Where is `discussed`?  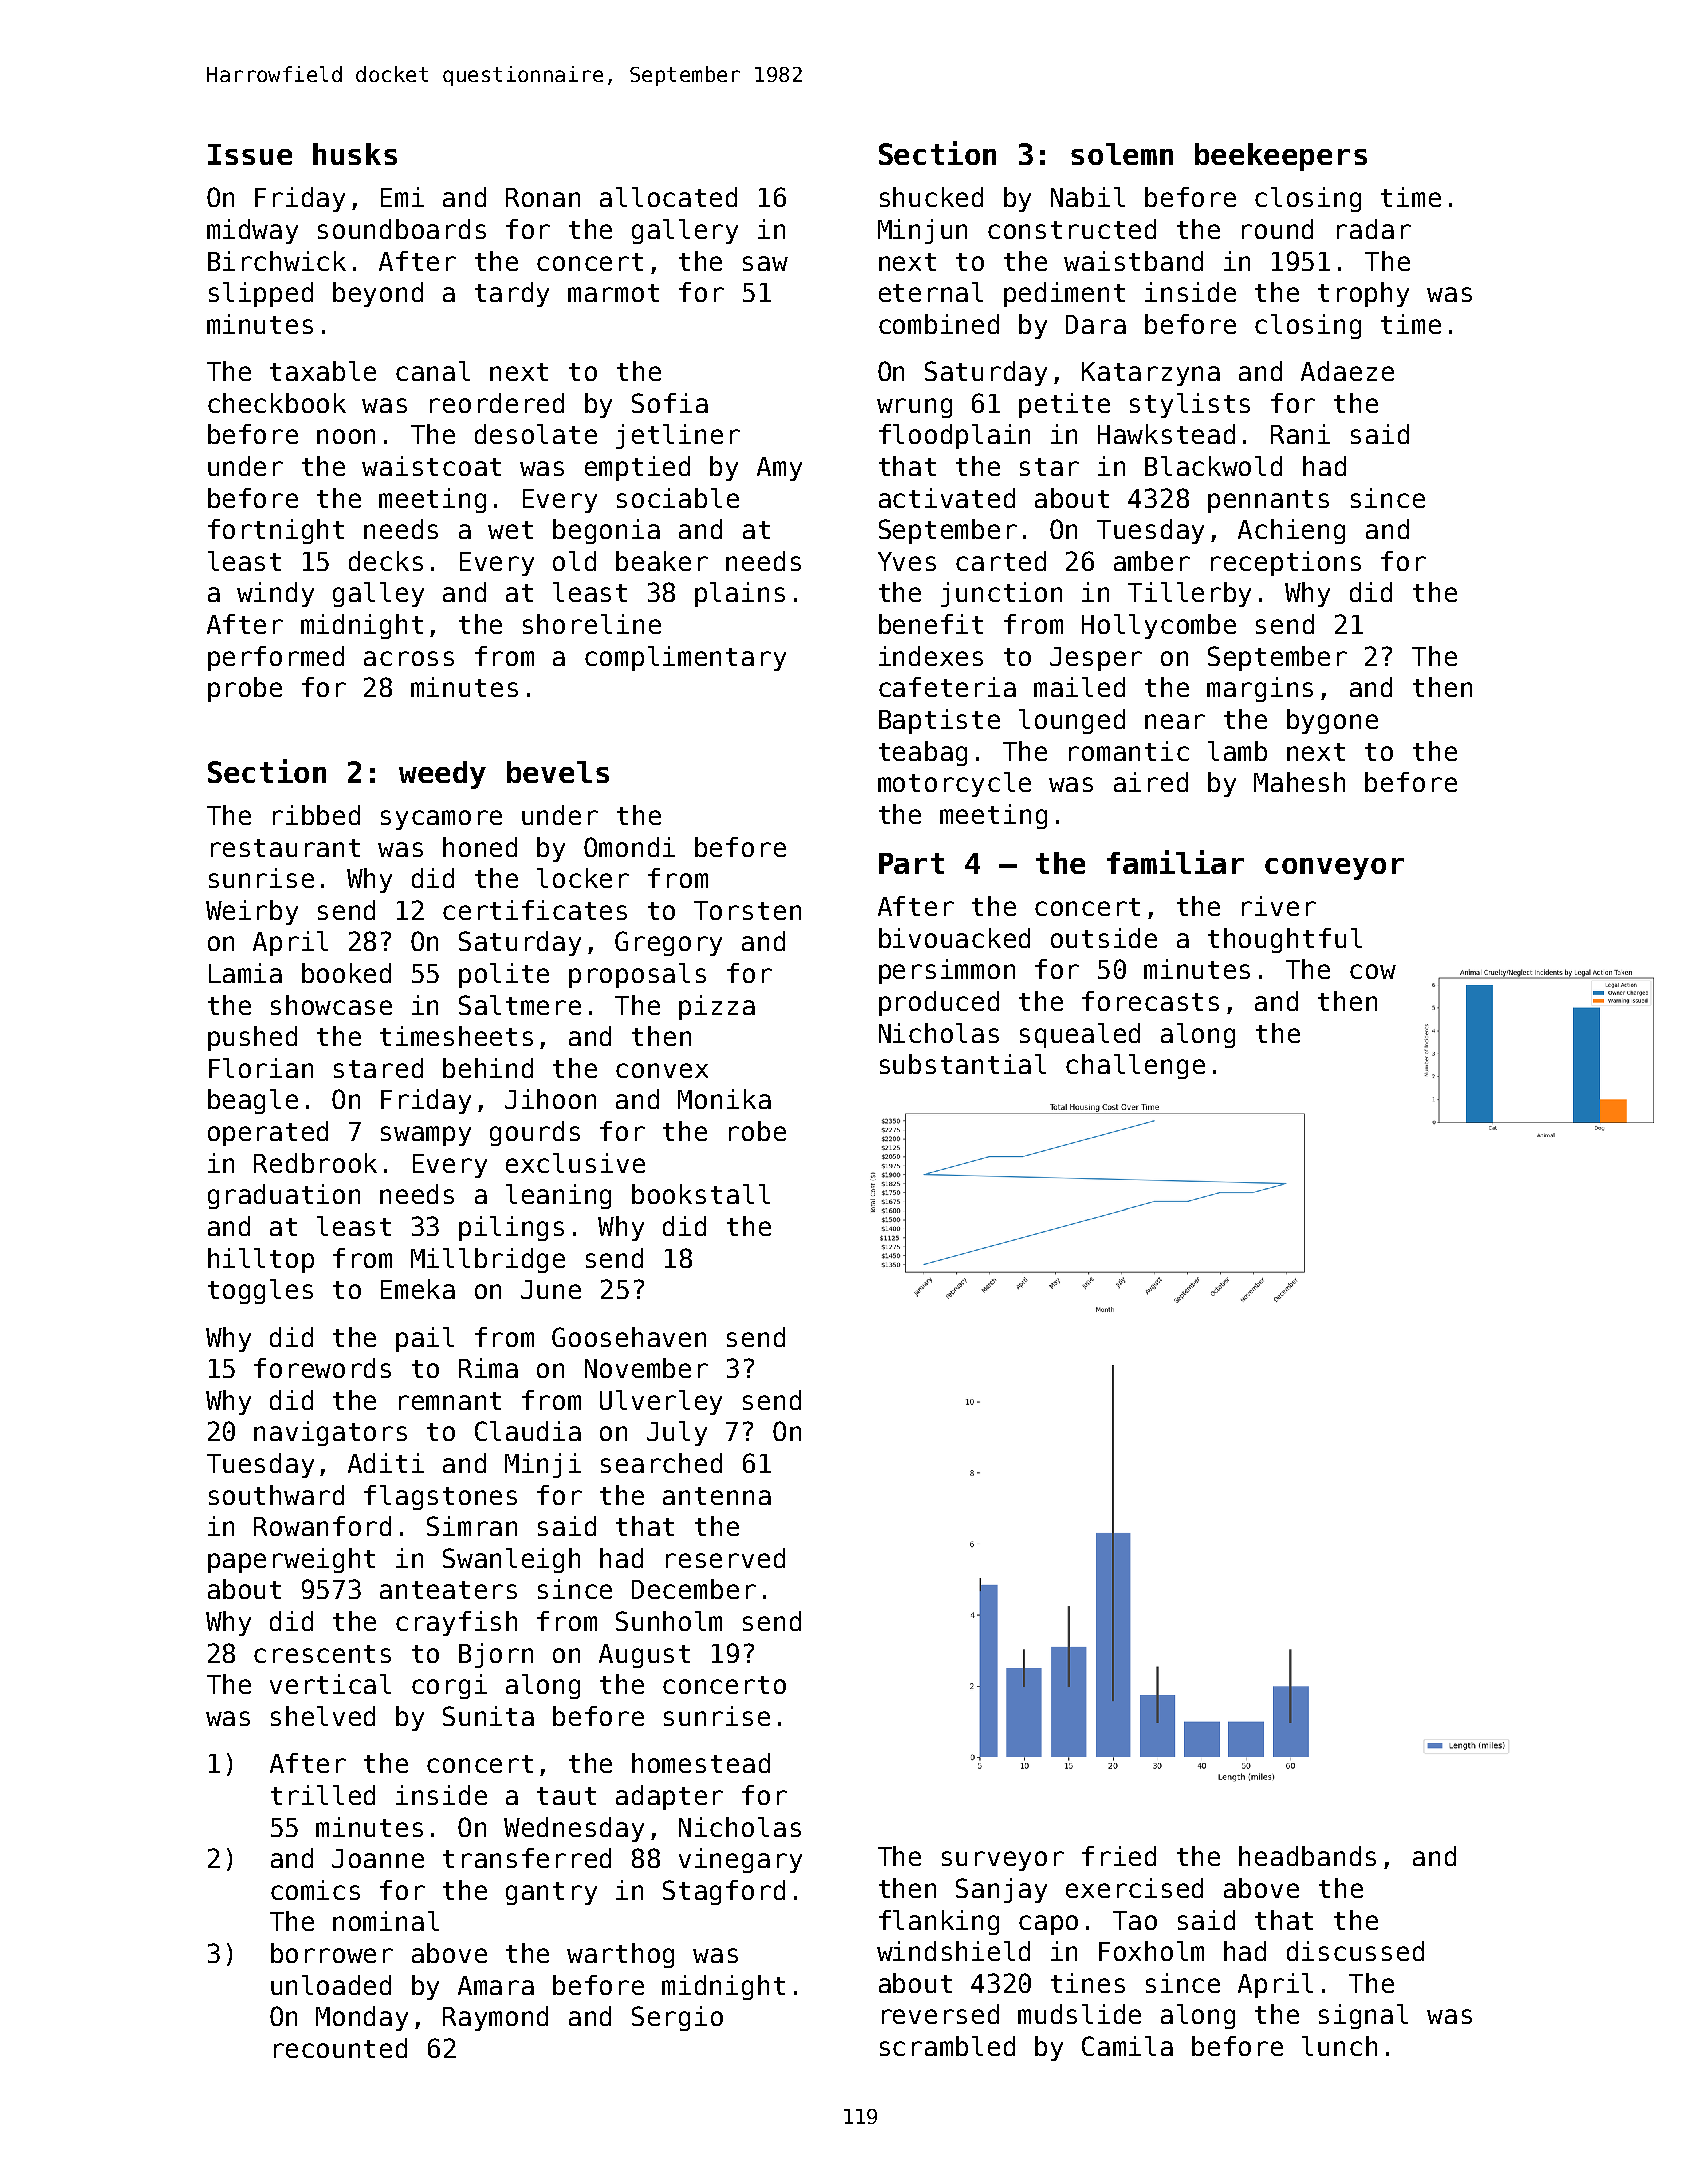 discussed is located at coordinates (1355, 1951).
